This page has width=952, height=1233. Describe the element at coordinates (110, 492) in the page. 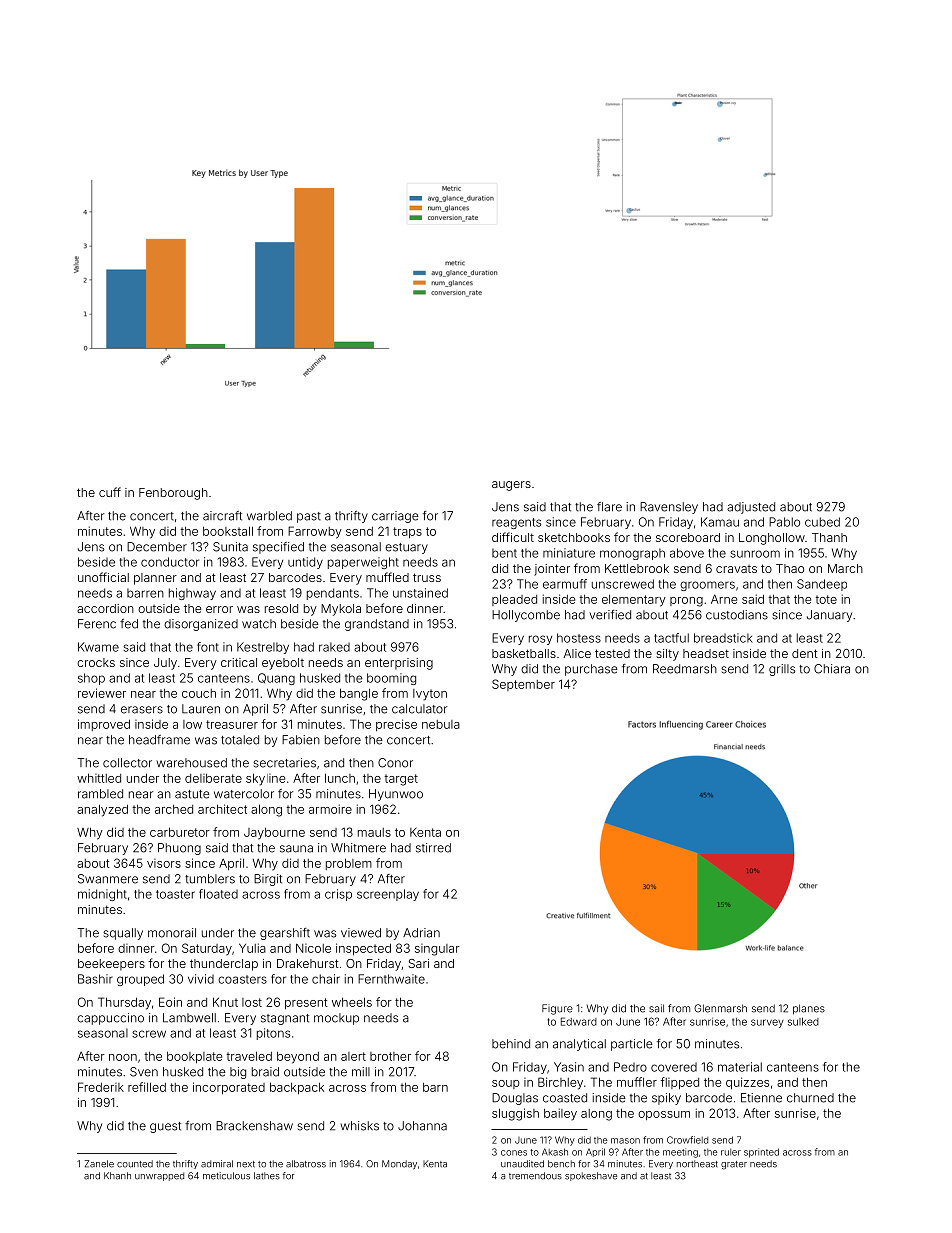

I see `cuff` at that location.
